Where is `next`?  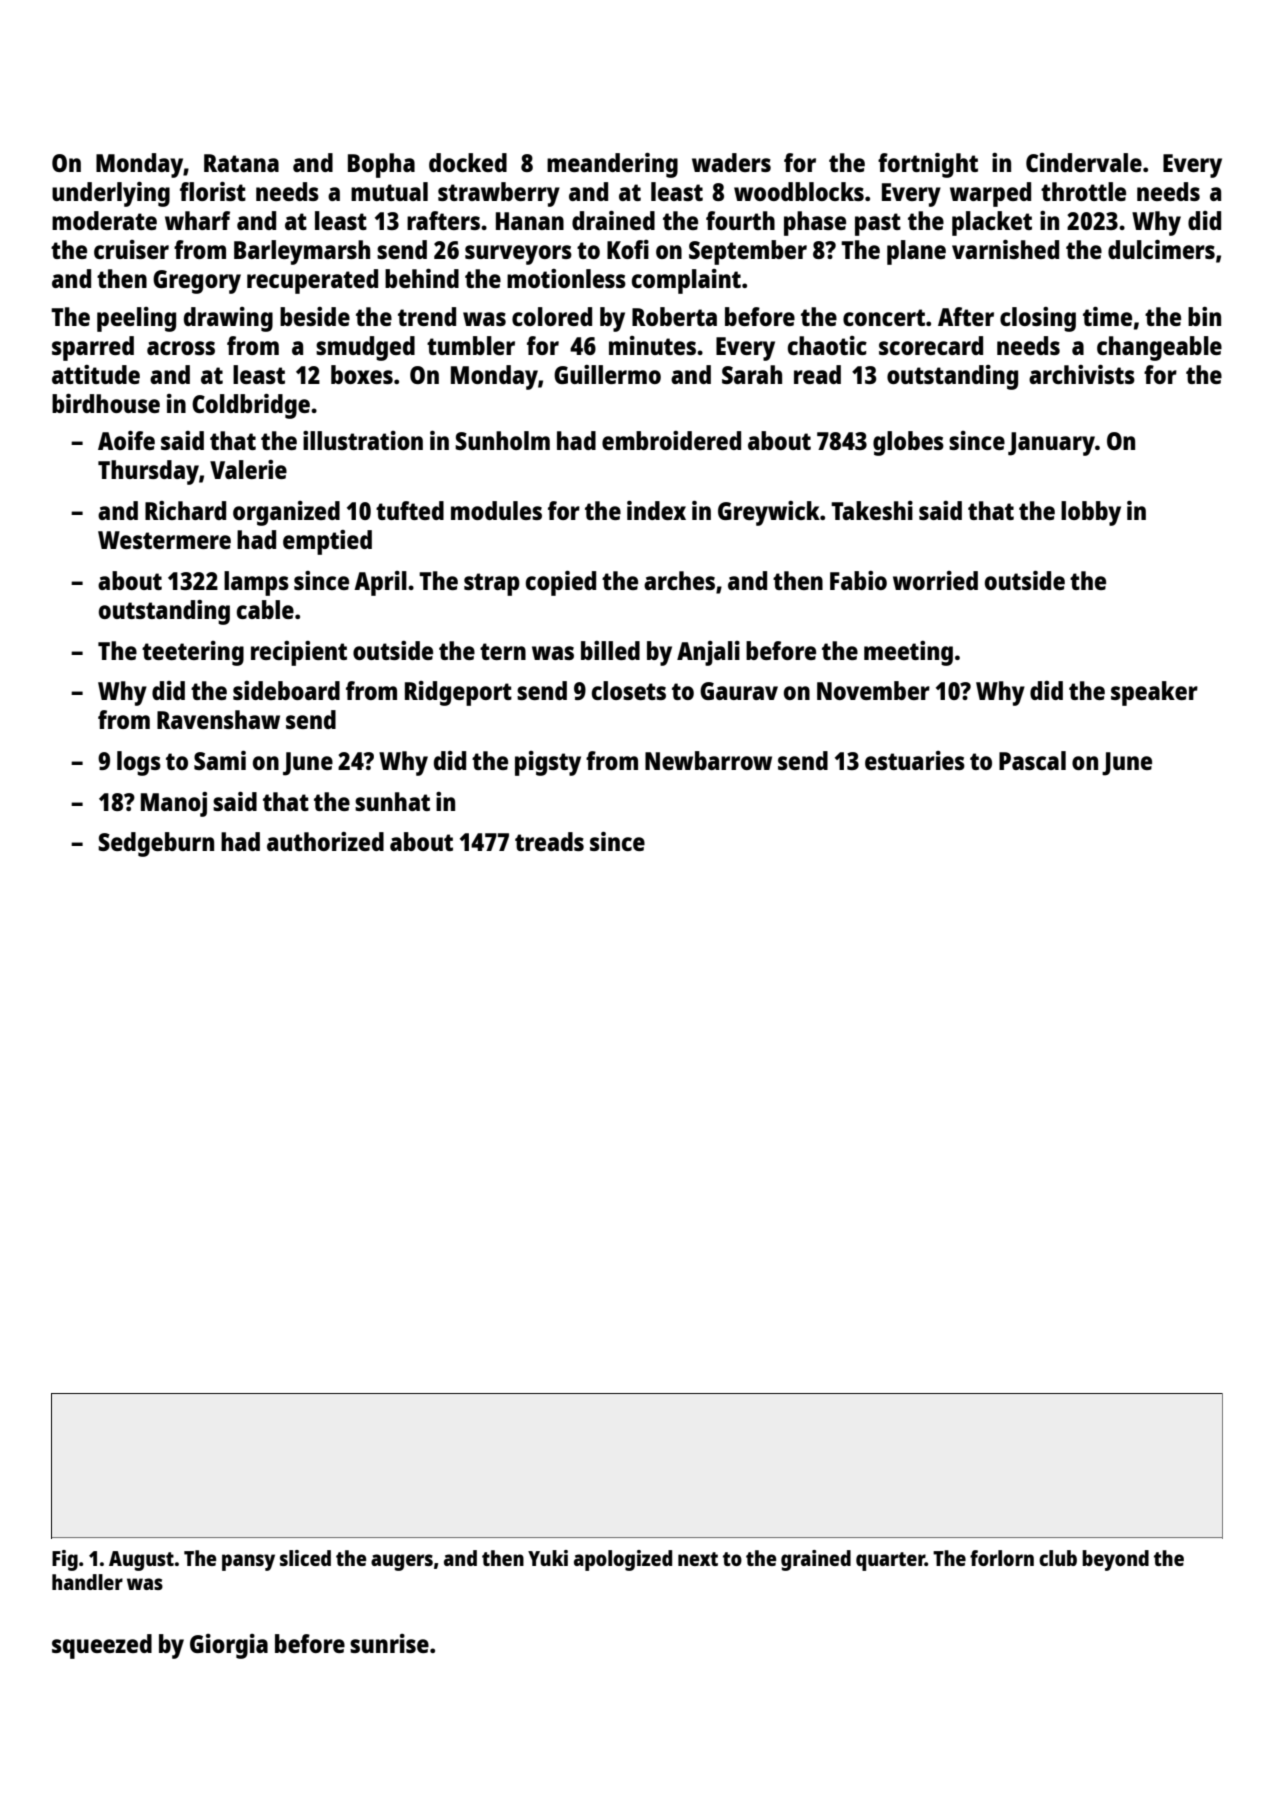 next is located at coordinates (698, 1559).
